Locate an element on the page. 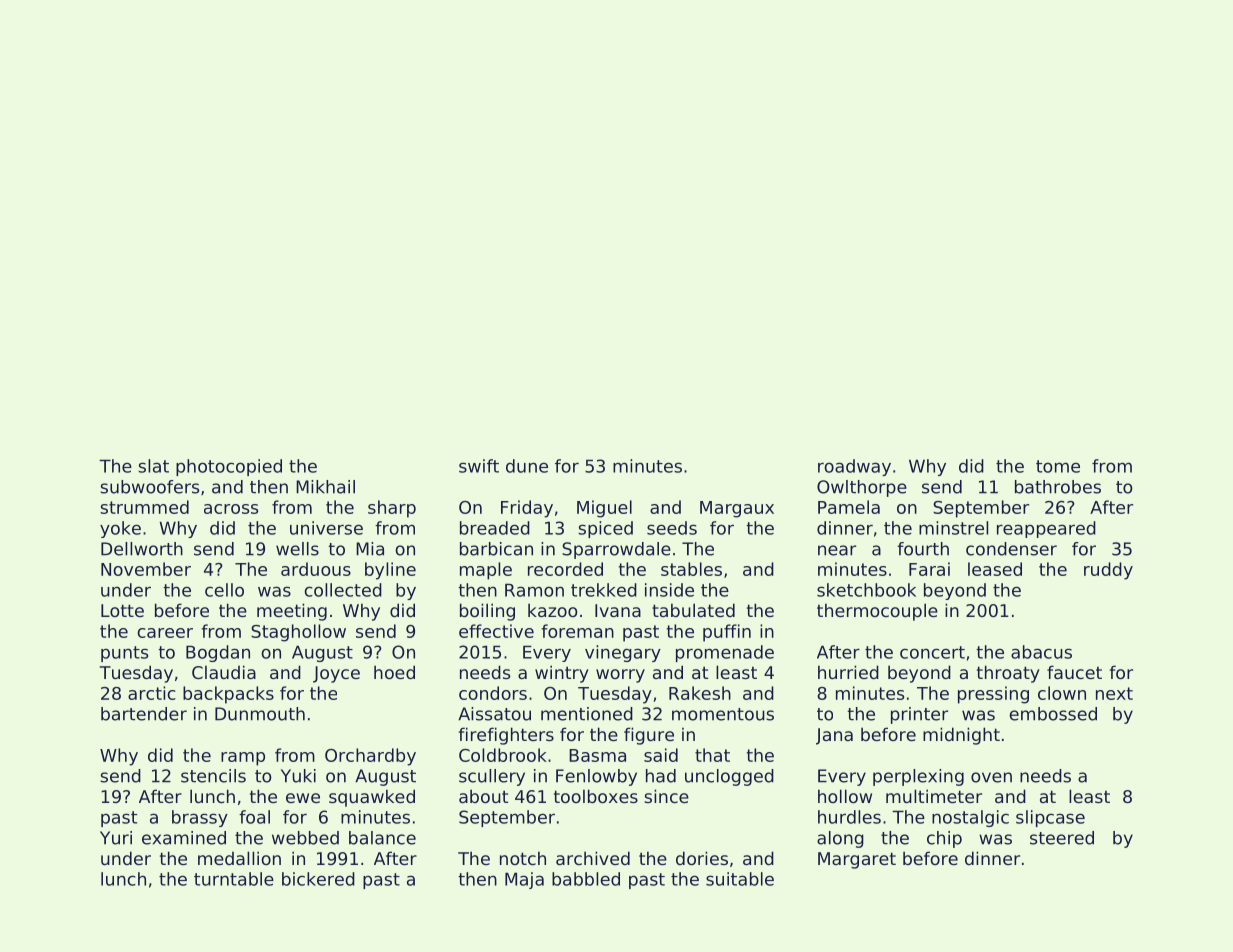 This document has height=952, width=1233. Dunmouth is located at coordinates (260, 714).
